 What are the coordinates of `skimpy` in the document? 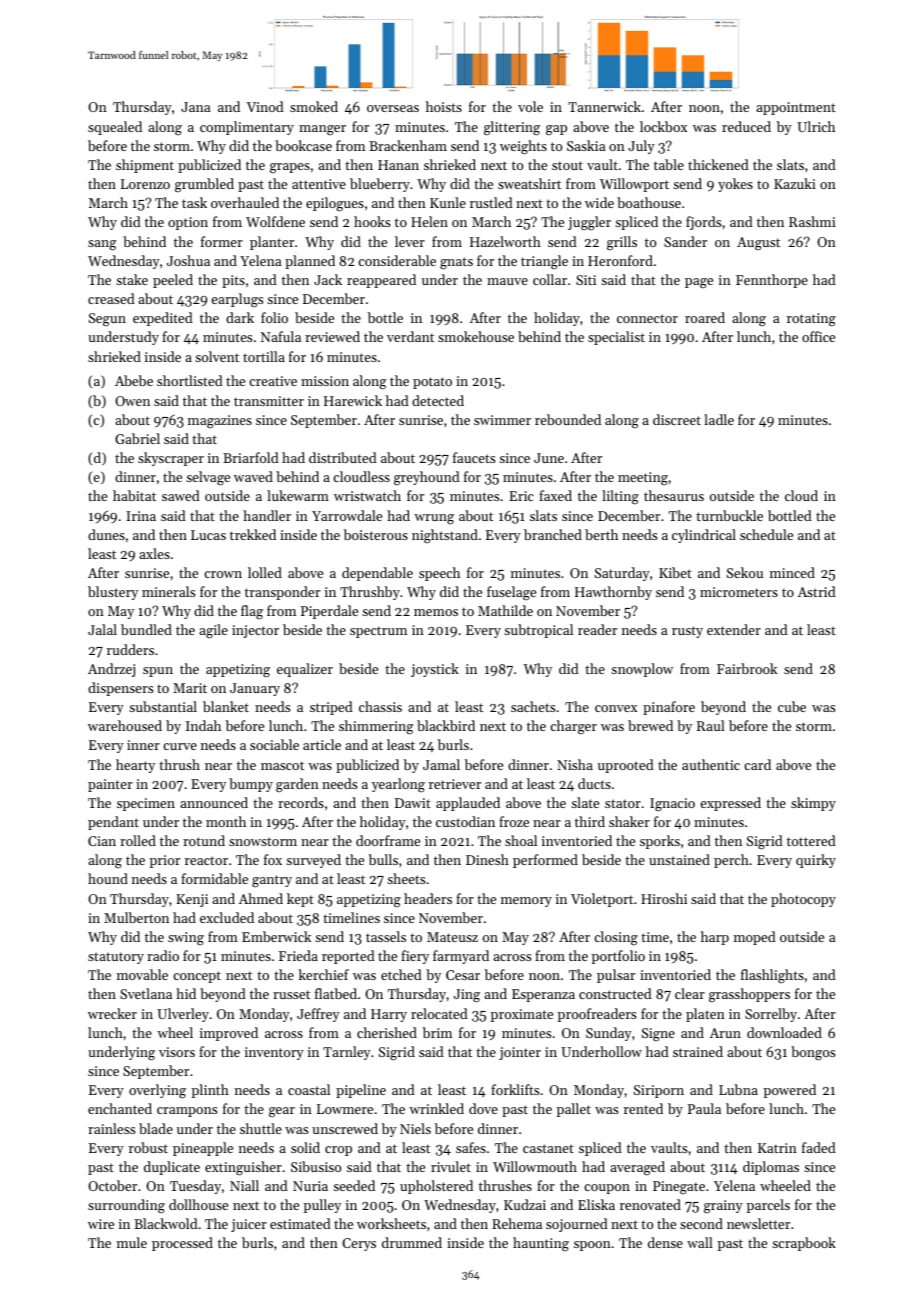 It's located at (813, 804).
